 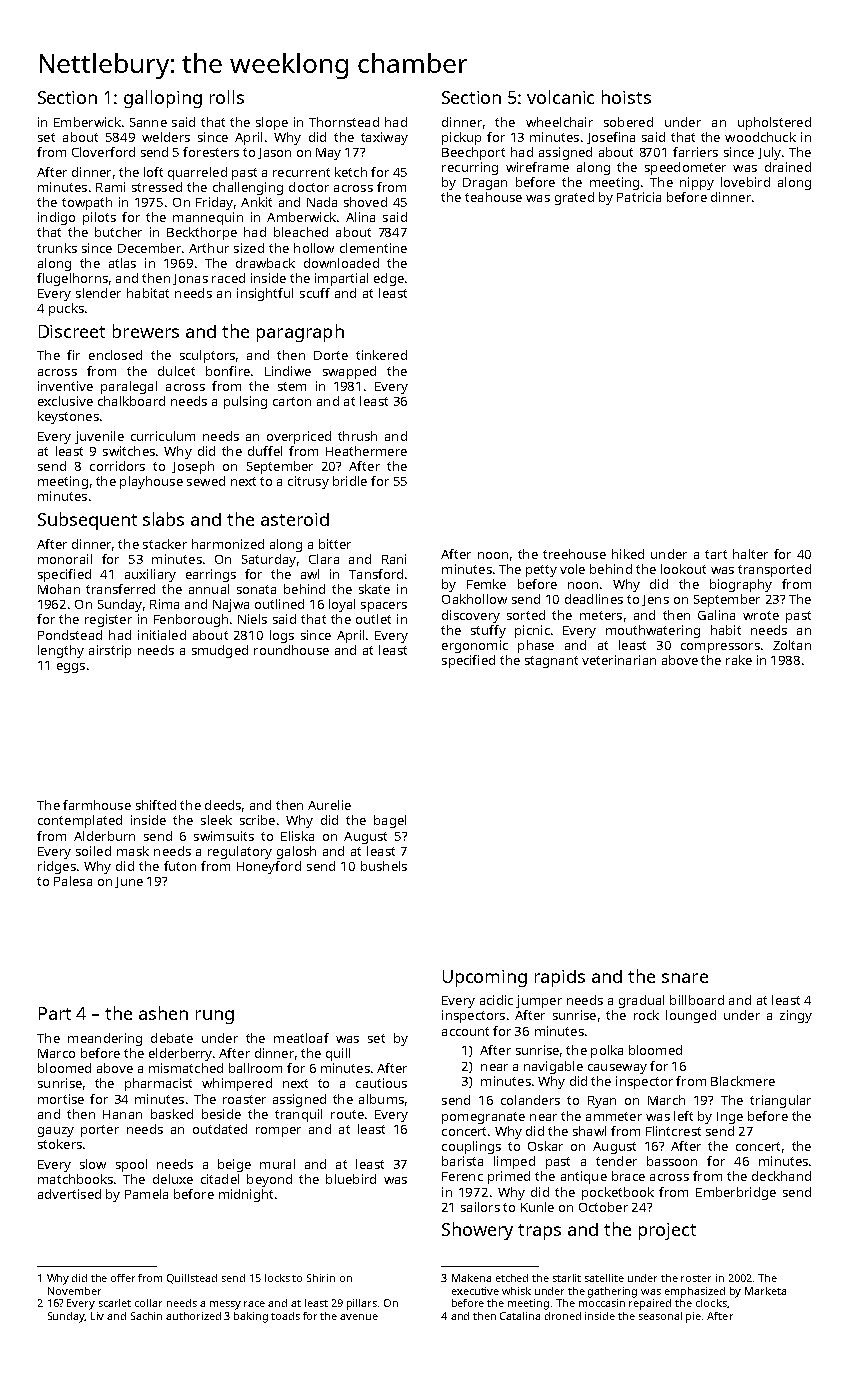 I want to click on upholstered, so click(x=774, y=123).
